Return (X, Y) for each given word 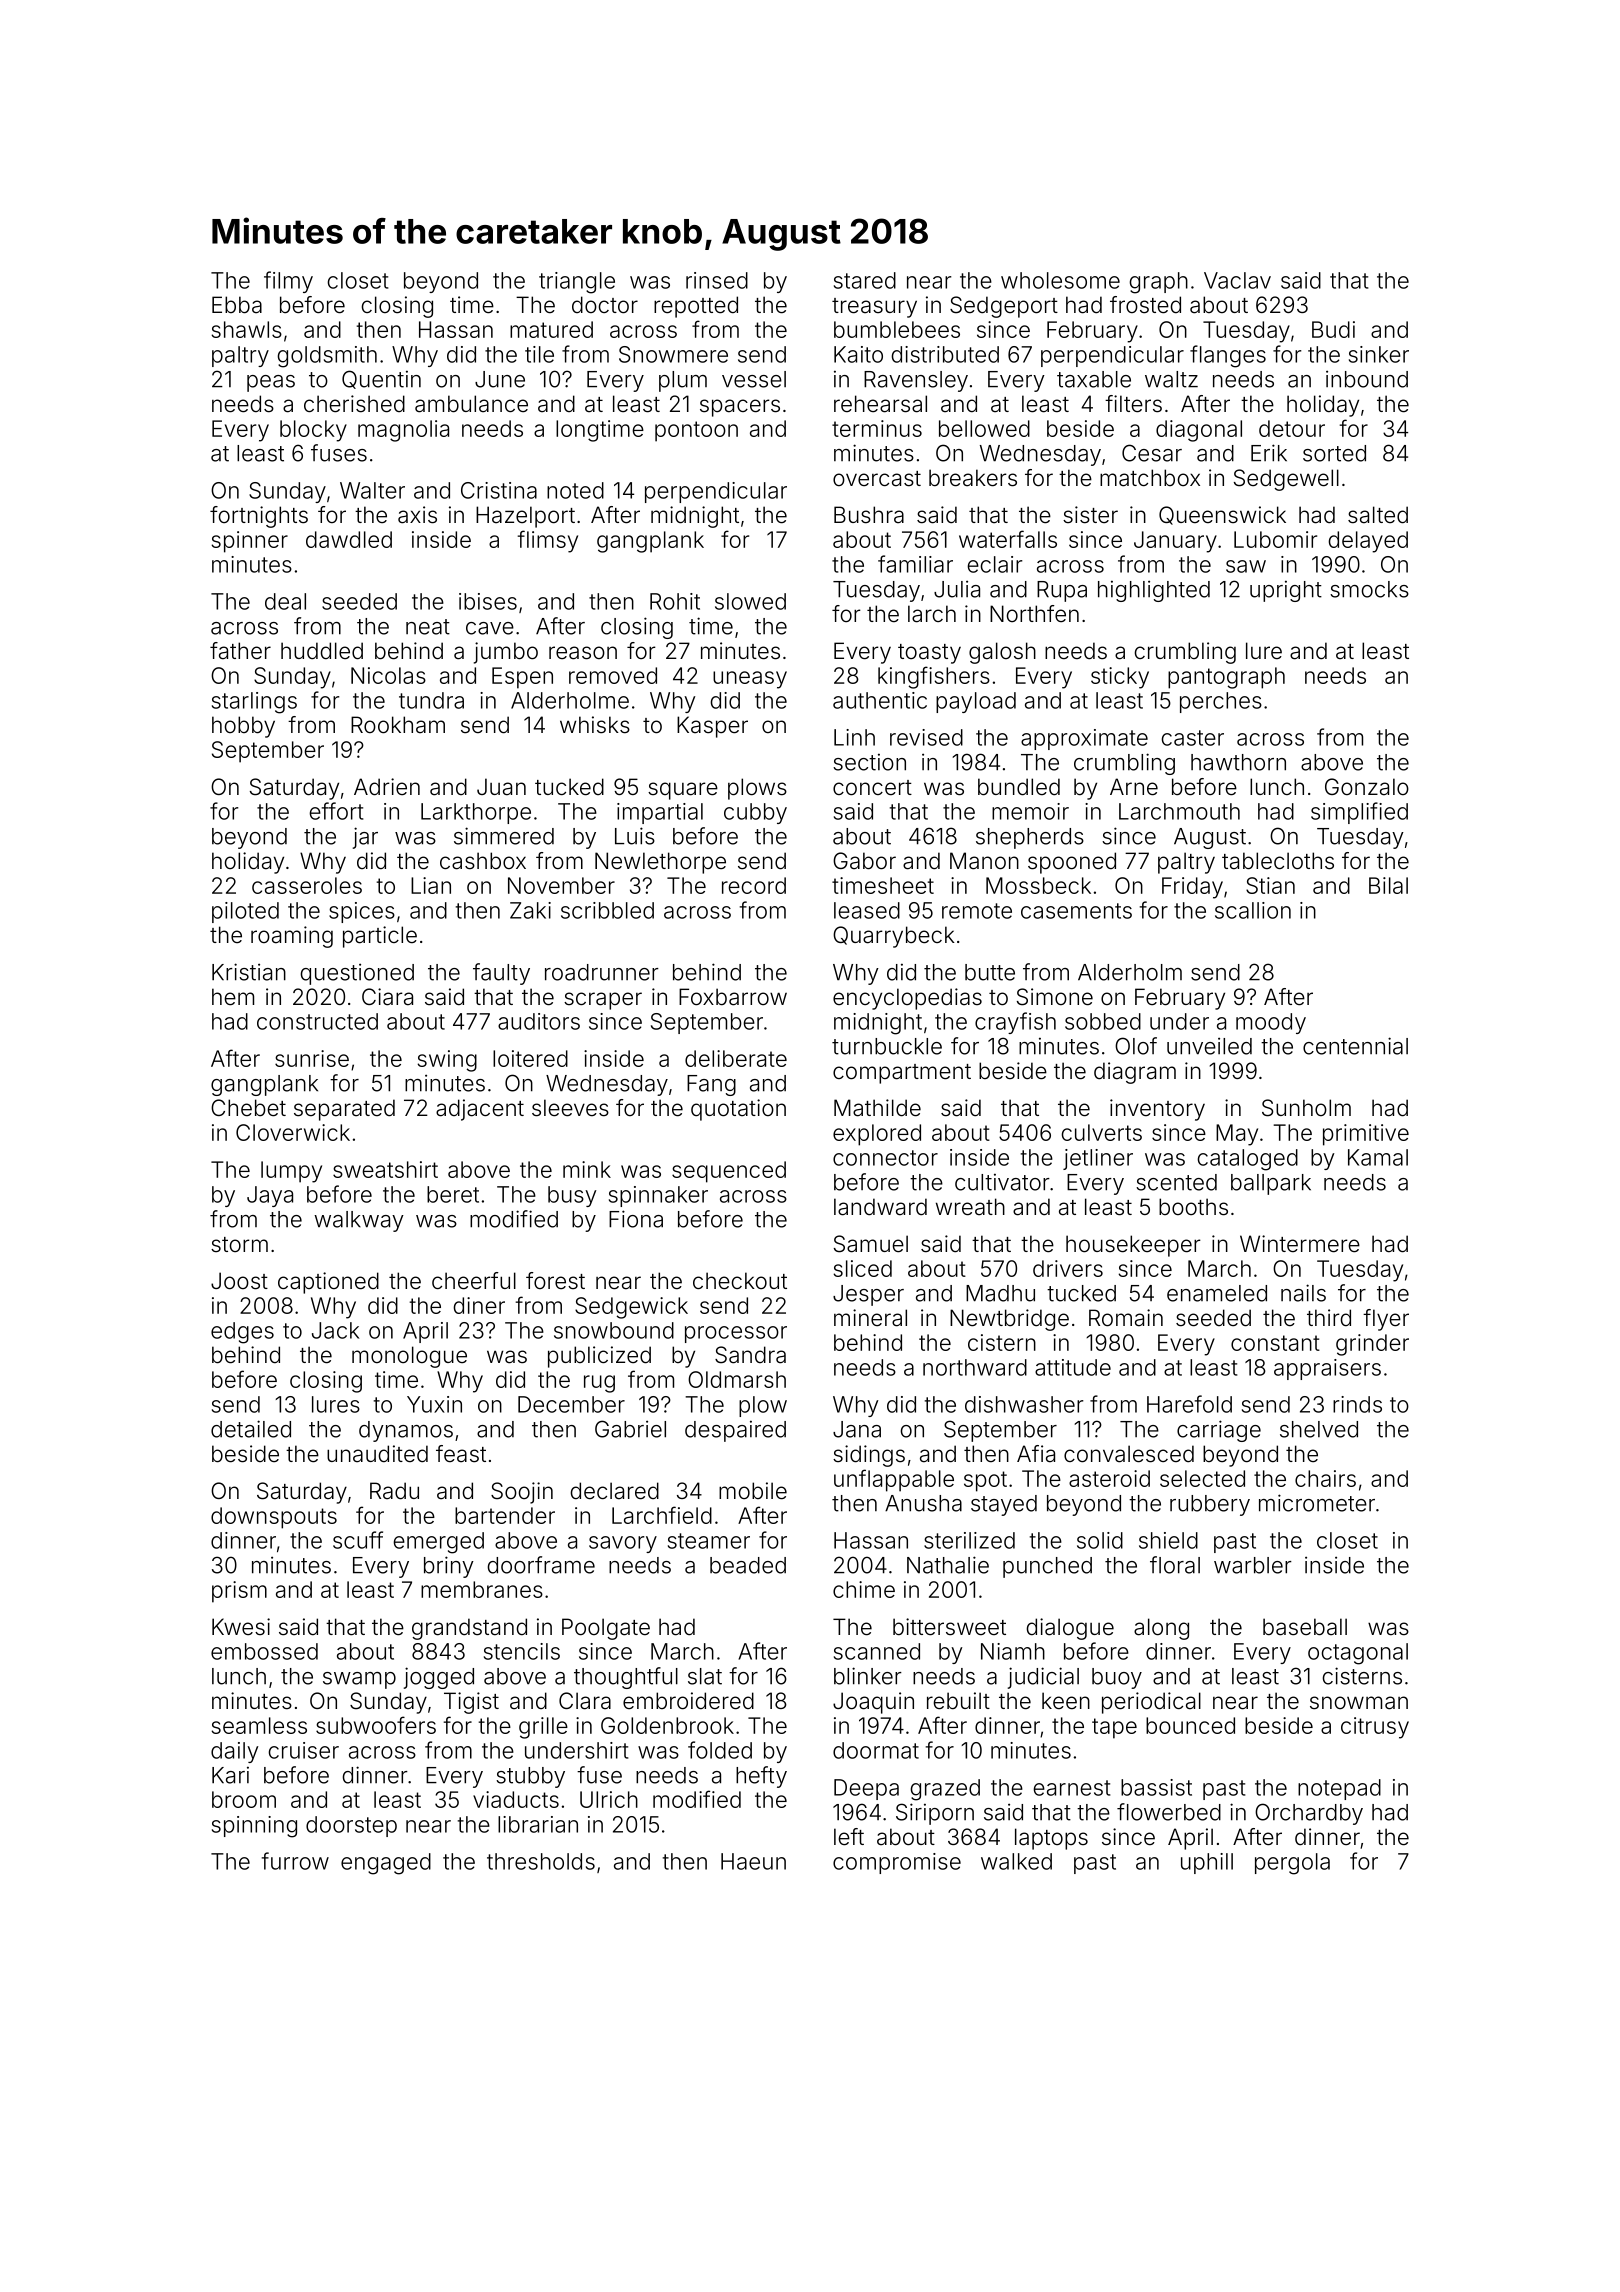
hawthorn (1238, 762)
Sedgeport (1004, 307)
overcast (877, 479)
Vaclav (1237, 280)
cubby (755, 813)
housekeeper (1133, 1246)
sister (1090, 515)
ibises (488, 601)
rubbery (1210, 1505)
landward (880, 1207)
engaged (386, 1864)
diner (479, 1305)
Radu (394, 1491)
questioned (357, 974)
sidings (869, 1456)
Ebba (237, 305)
